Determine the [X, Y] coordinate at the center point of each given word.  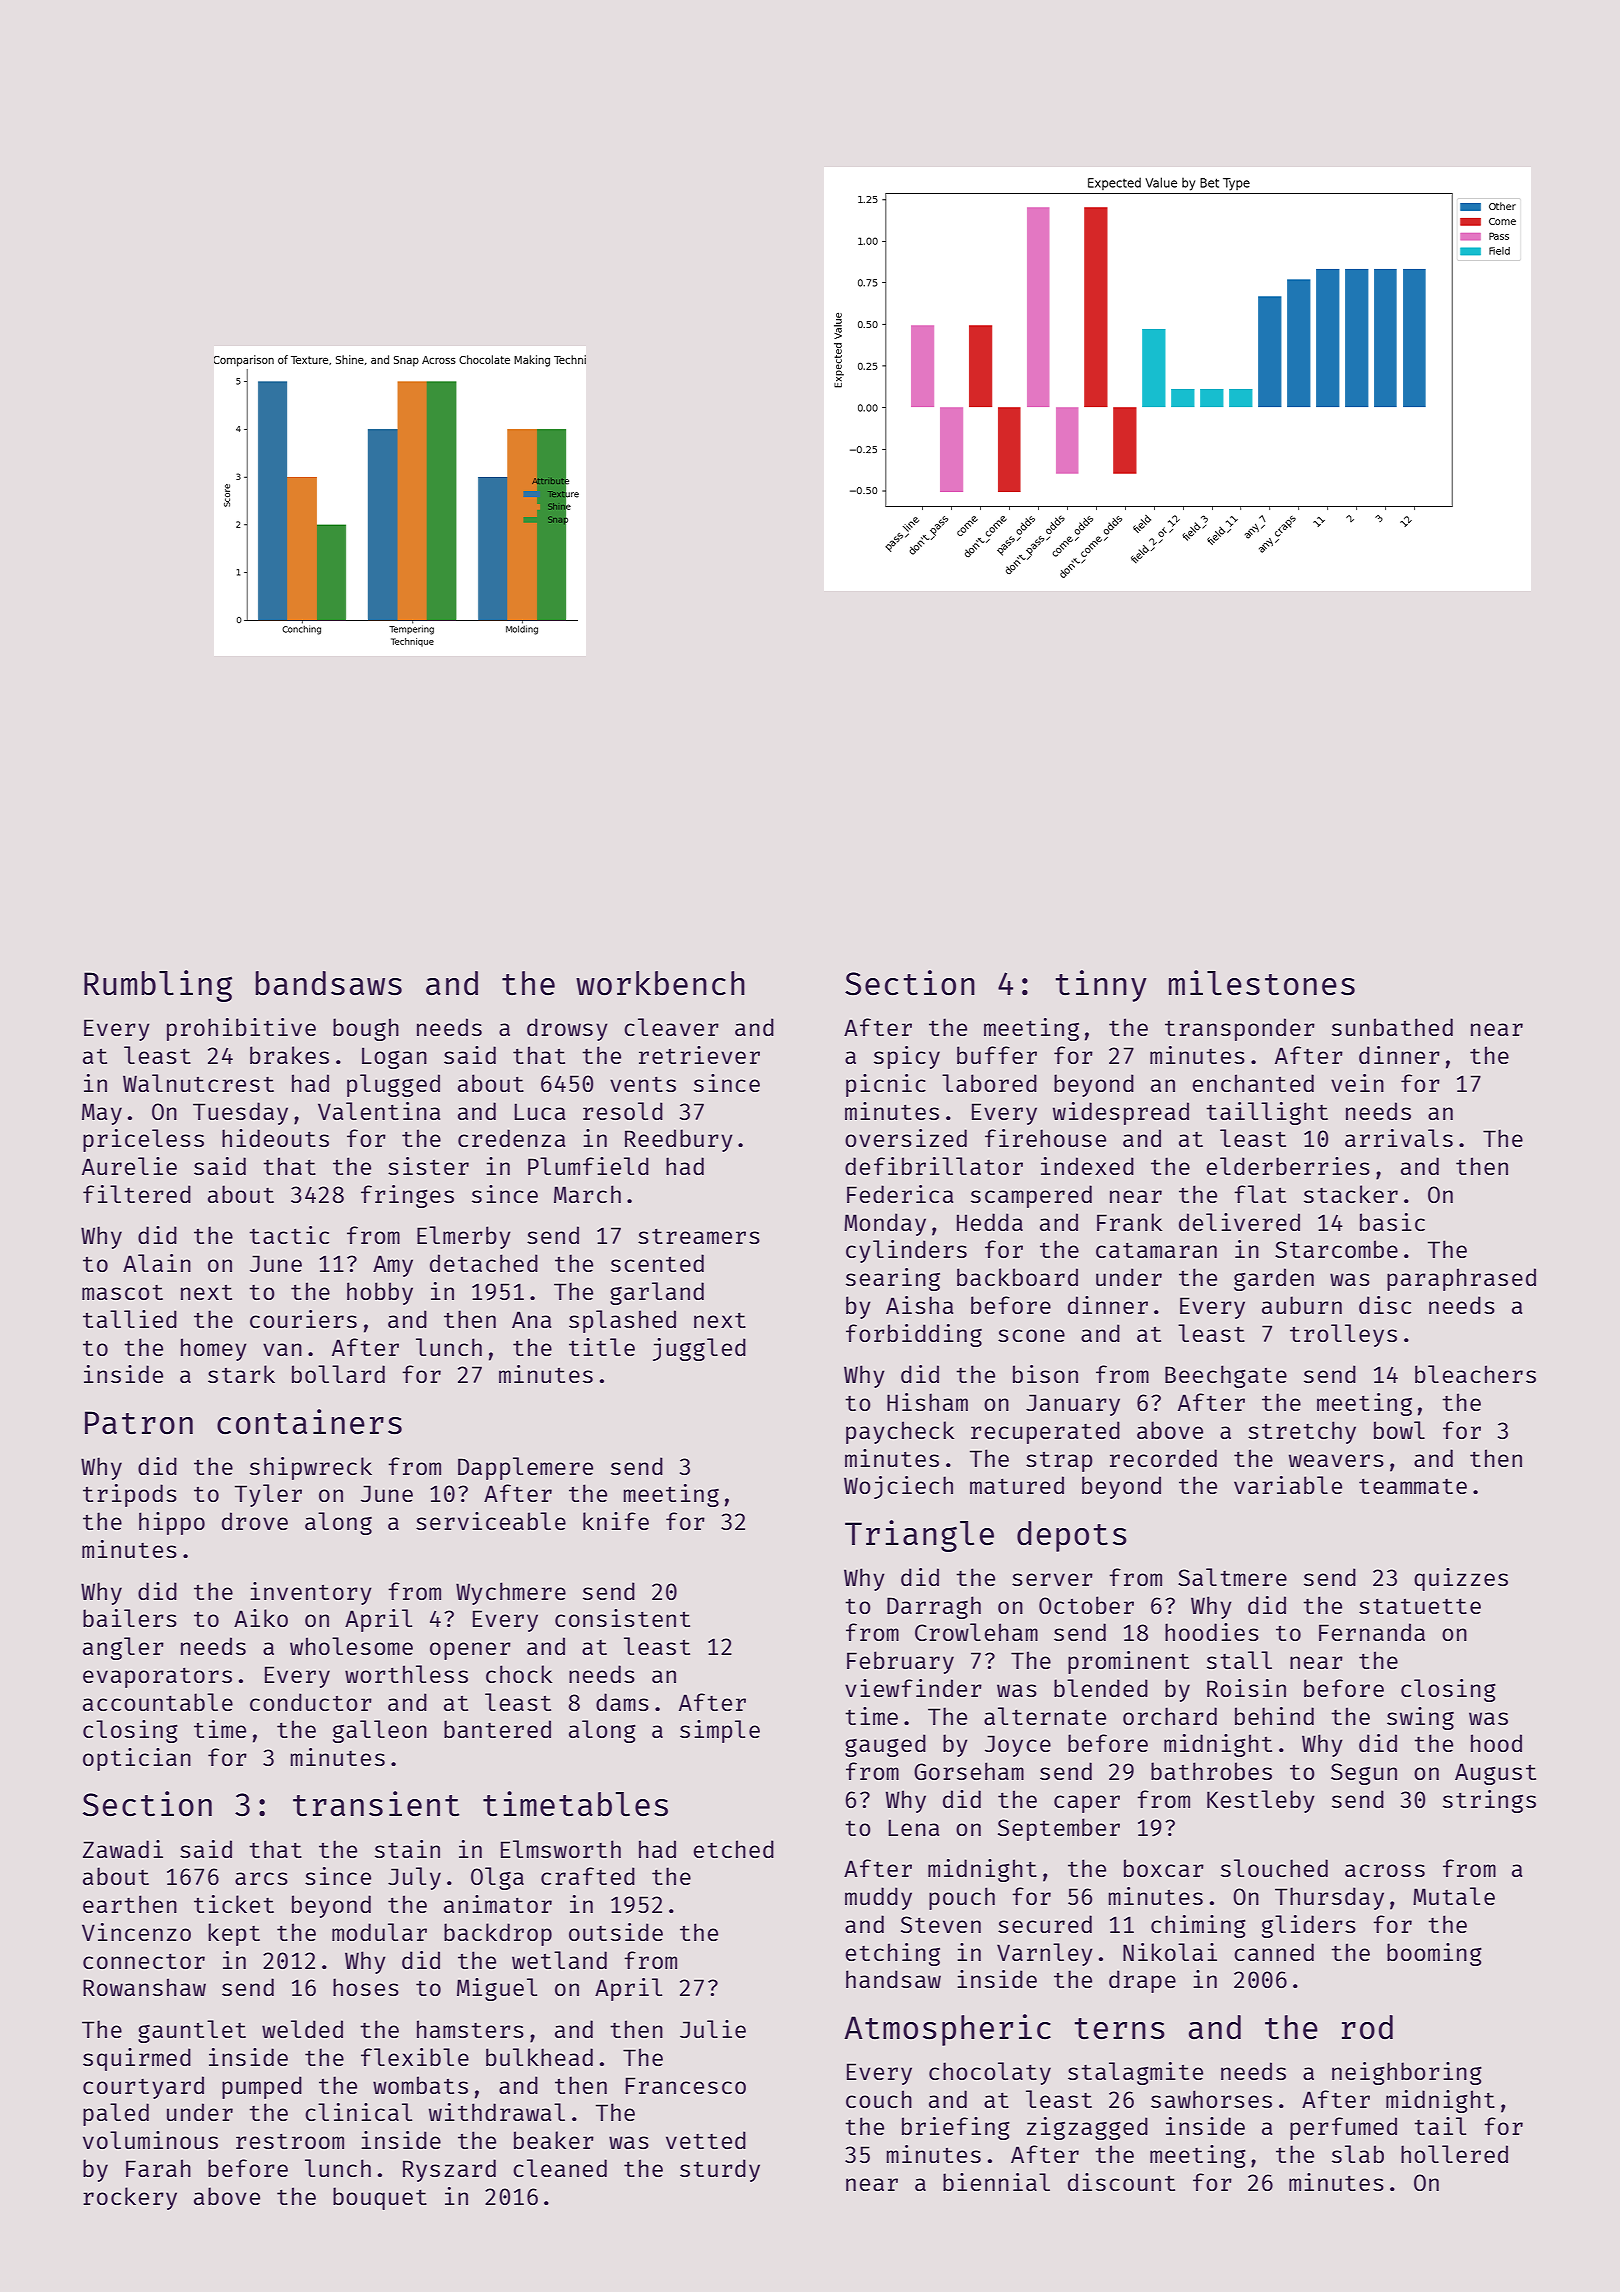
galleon [380, 1731]
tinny [1101, 986]
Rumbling [158, 986]
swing [1420, 1718]
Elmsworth [561, 1849]
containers [309, 1422]
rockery [130, 2198]
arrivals [1399, 1138]
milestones [1262, 983]
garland [657, 1293]
